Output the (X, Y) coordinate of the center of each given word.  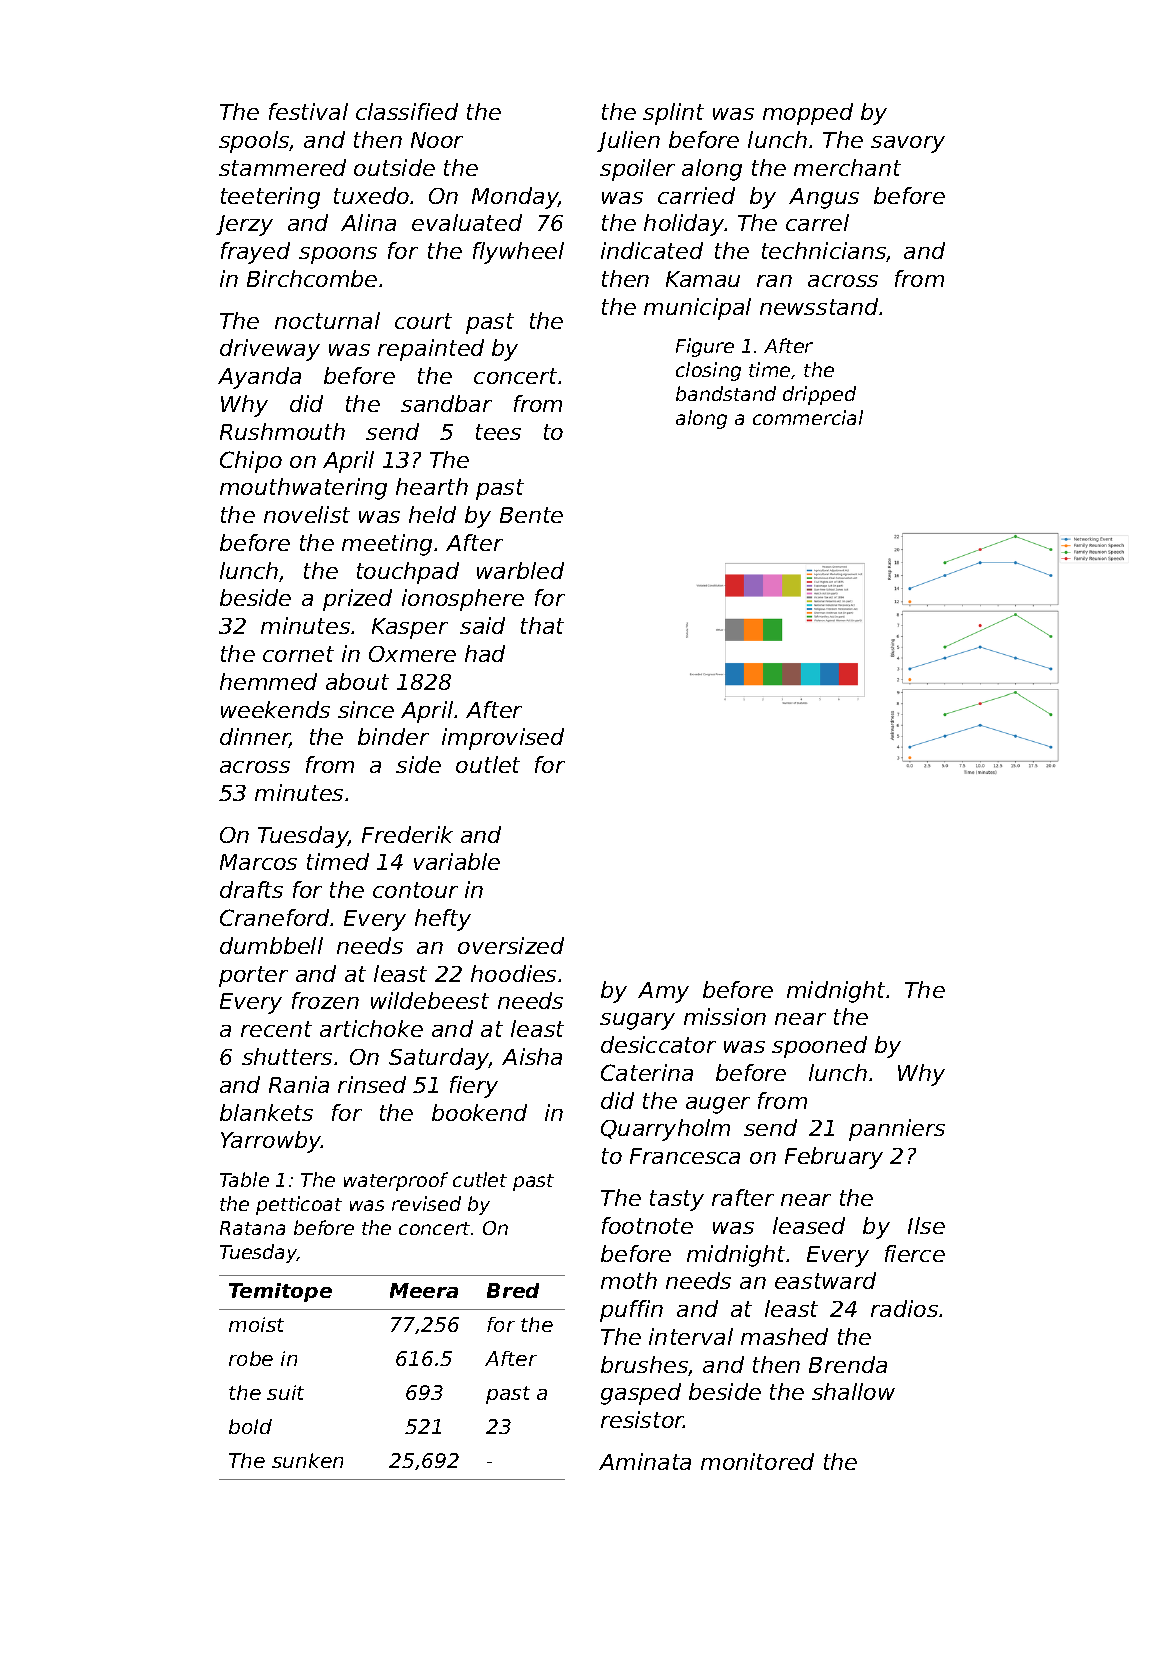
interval (691, 1336)
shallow (853, 1391)
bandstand (726, 393)
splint (673, 114)
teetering (270, 198)
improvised (503, 739)
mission (725, 1016)
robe (251, 1358)
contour (415, 890)
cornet (298, 654)
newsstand (819, 306)
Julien (628, 141)
